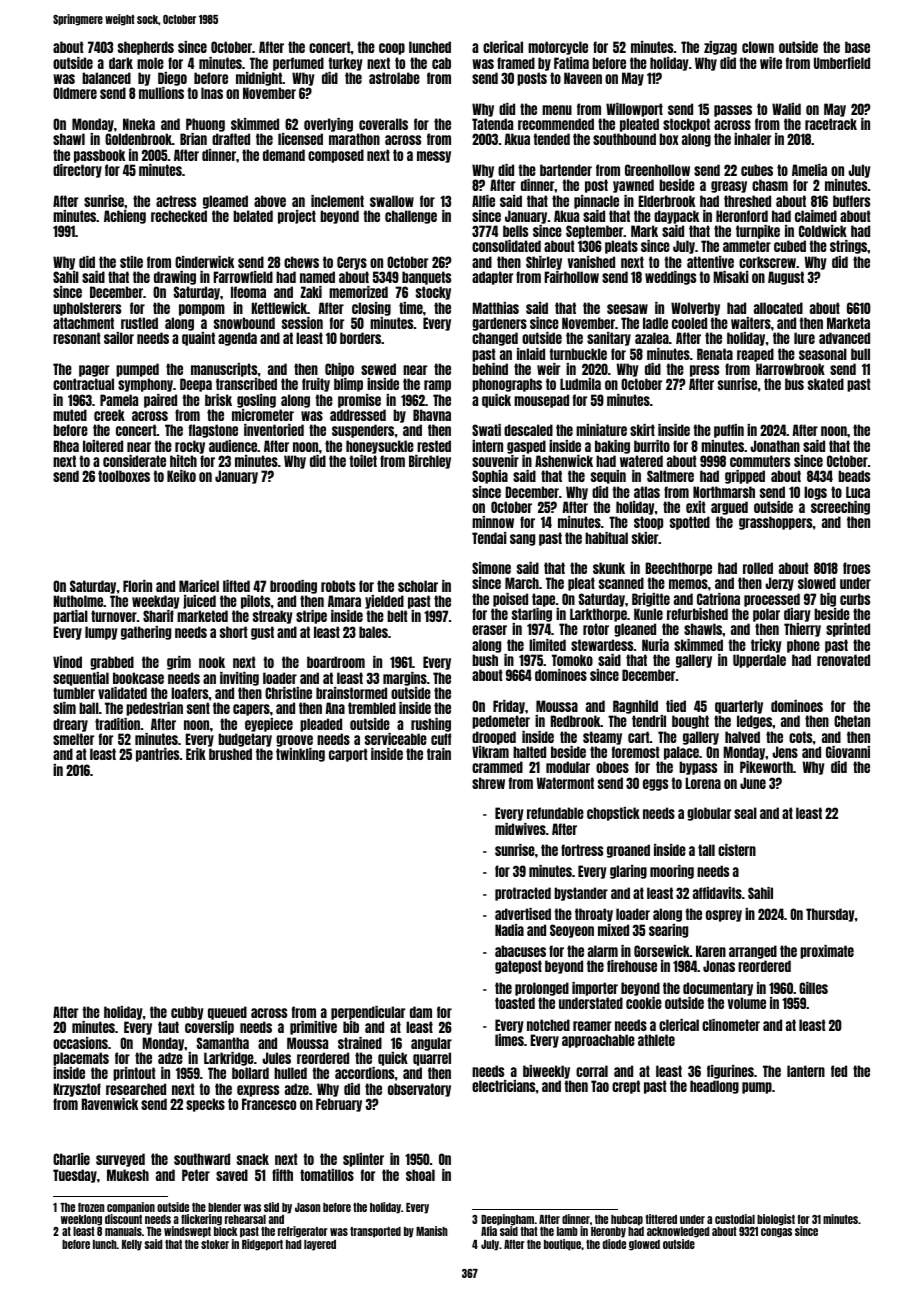 The width and height of the screenshot is (924, 1308). I want to click on placemats, so click(81, 1059).
